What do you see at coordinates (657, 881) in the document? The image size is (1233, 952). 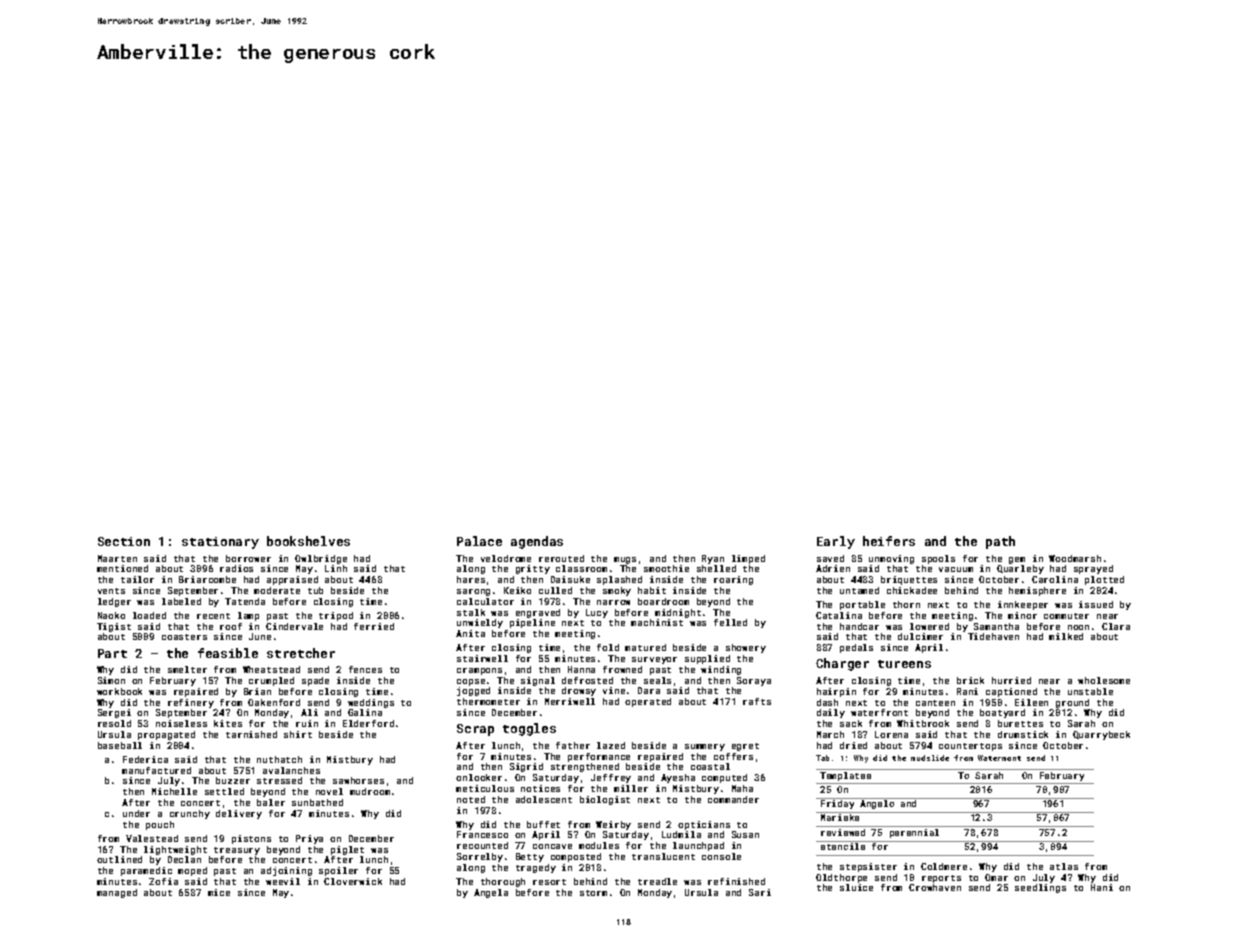 I see `treadle` at bounding box center [657, 881].
